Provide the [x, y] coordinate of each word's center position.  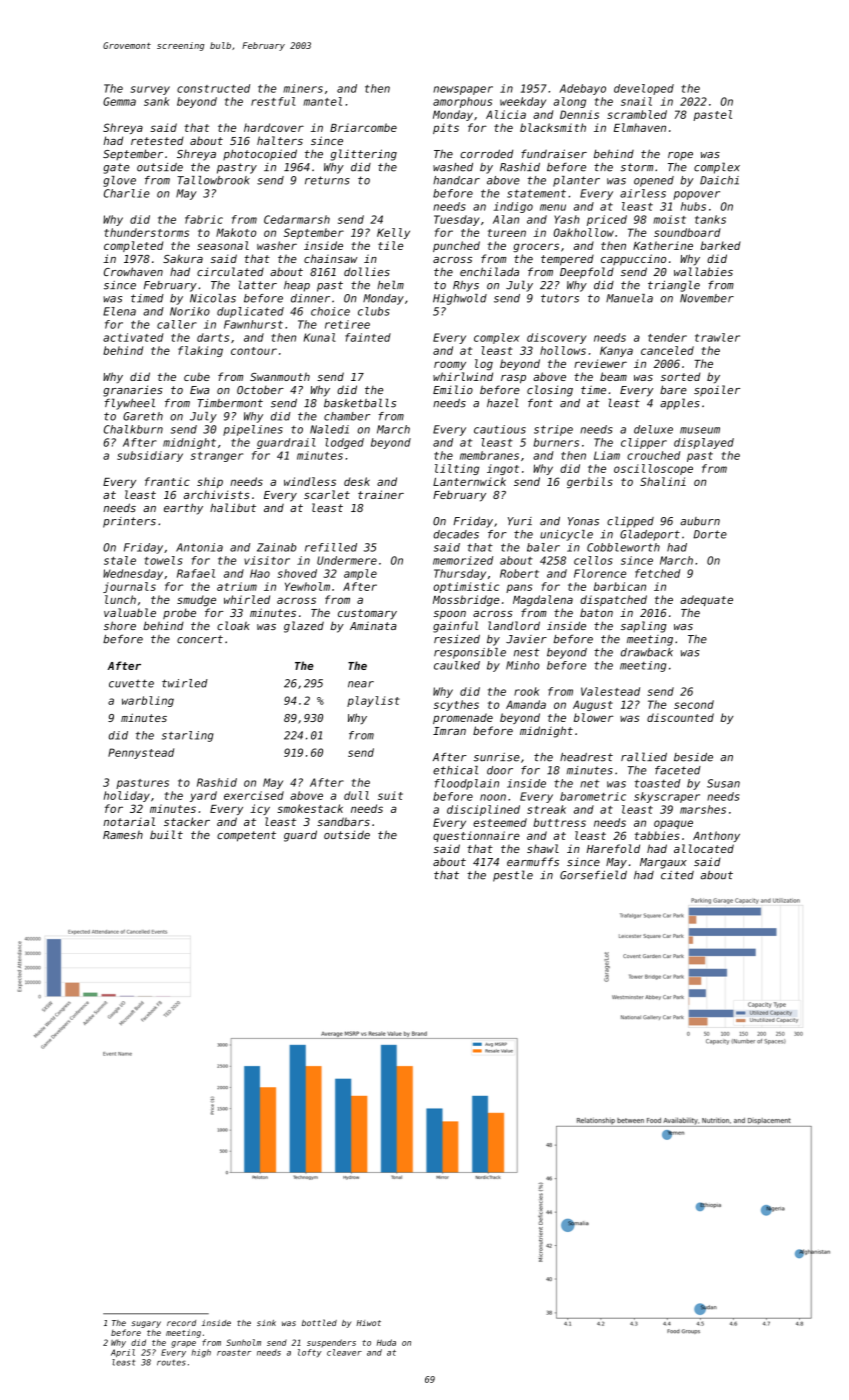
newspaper [463, 90]
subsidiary [150, 456]
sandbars [343, 821]
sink [266, 1323]
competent [246, 836]
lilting [457, 469]
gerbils [590, 482]
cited [677, 875]
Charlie [127, 193]
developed [644, 89]
